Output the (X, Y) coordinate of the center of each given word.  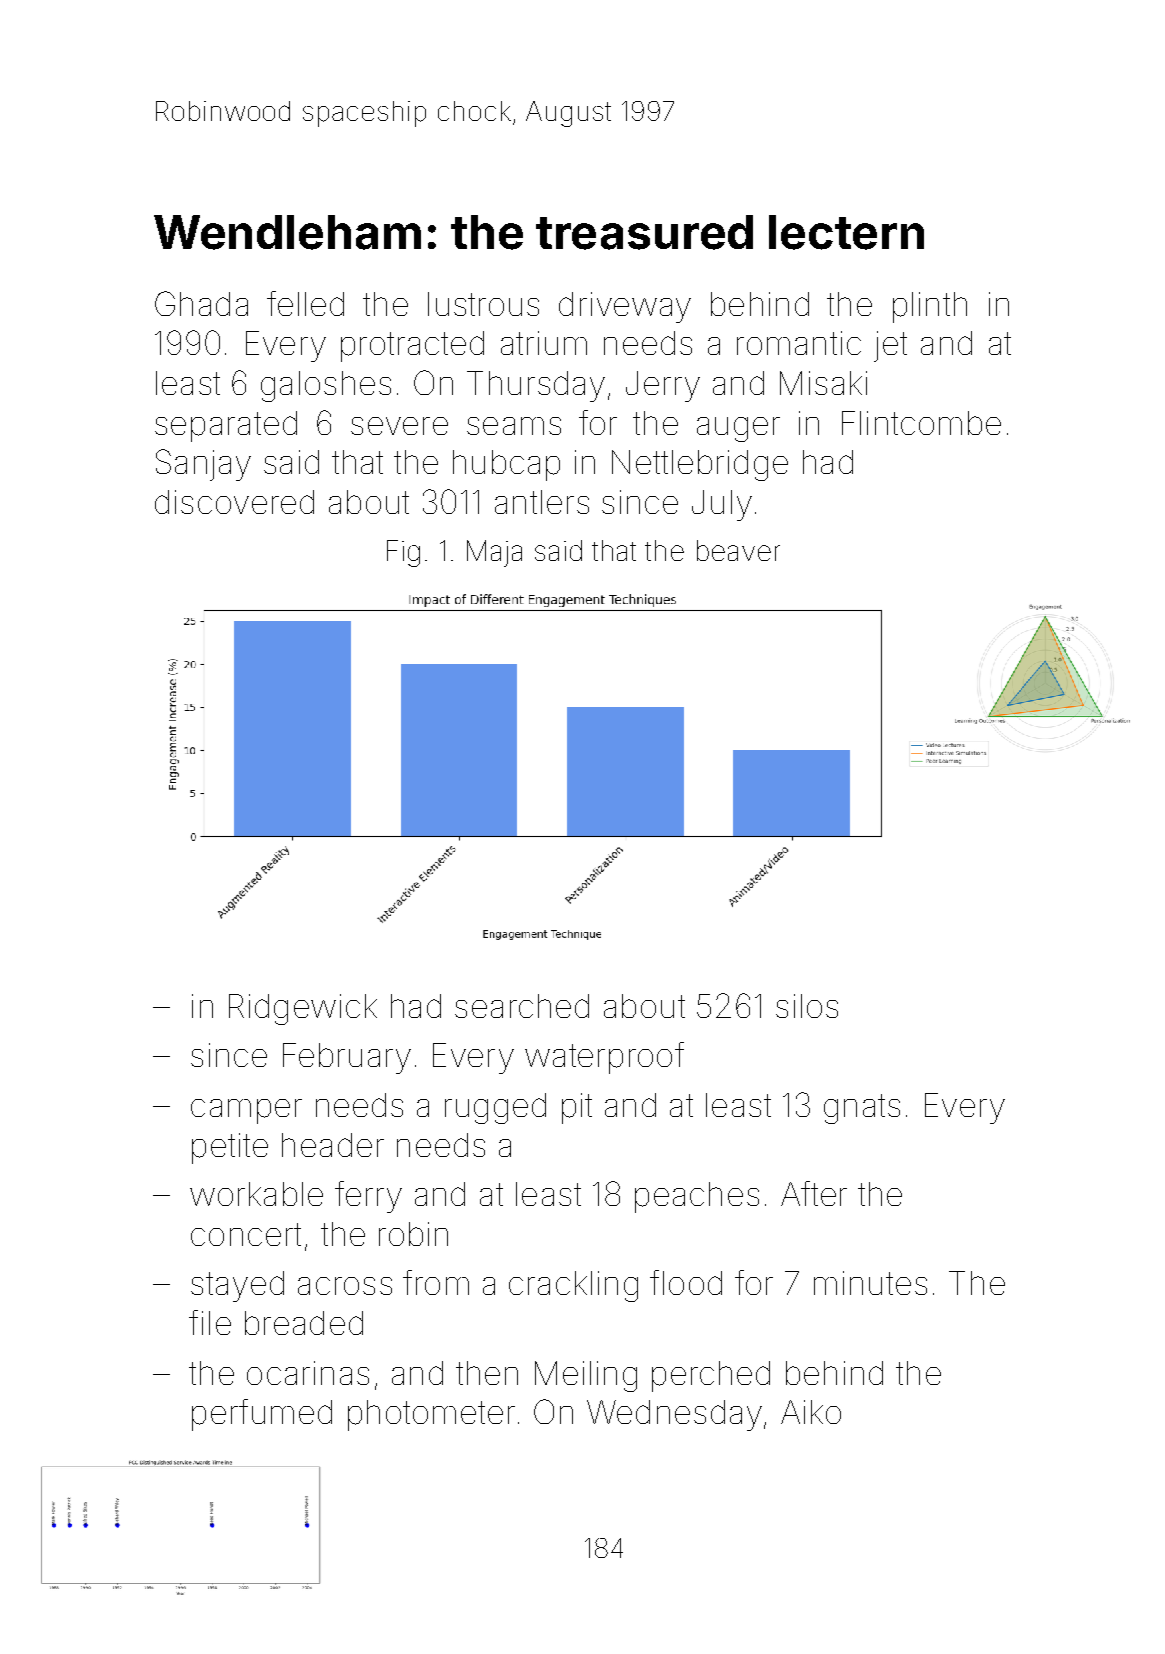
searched (522, 1006)
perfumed (262, 1415)
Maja (494, 553)
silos (807, 1006)
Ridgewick (303, 1009)
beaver (738, 550)
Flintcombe (921, 423)
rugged (495, 1108)
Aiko (811, 1412)
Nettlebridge (700, 465)
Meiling (586, 1376)
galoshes (326, 386)
